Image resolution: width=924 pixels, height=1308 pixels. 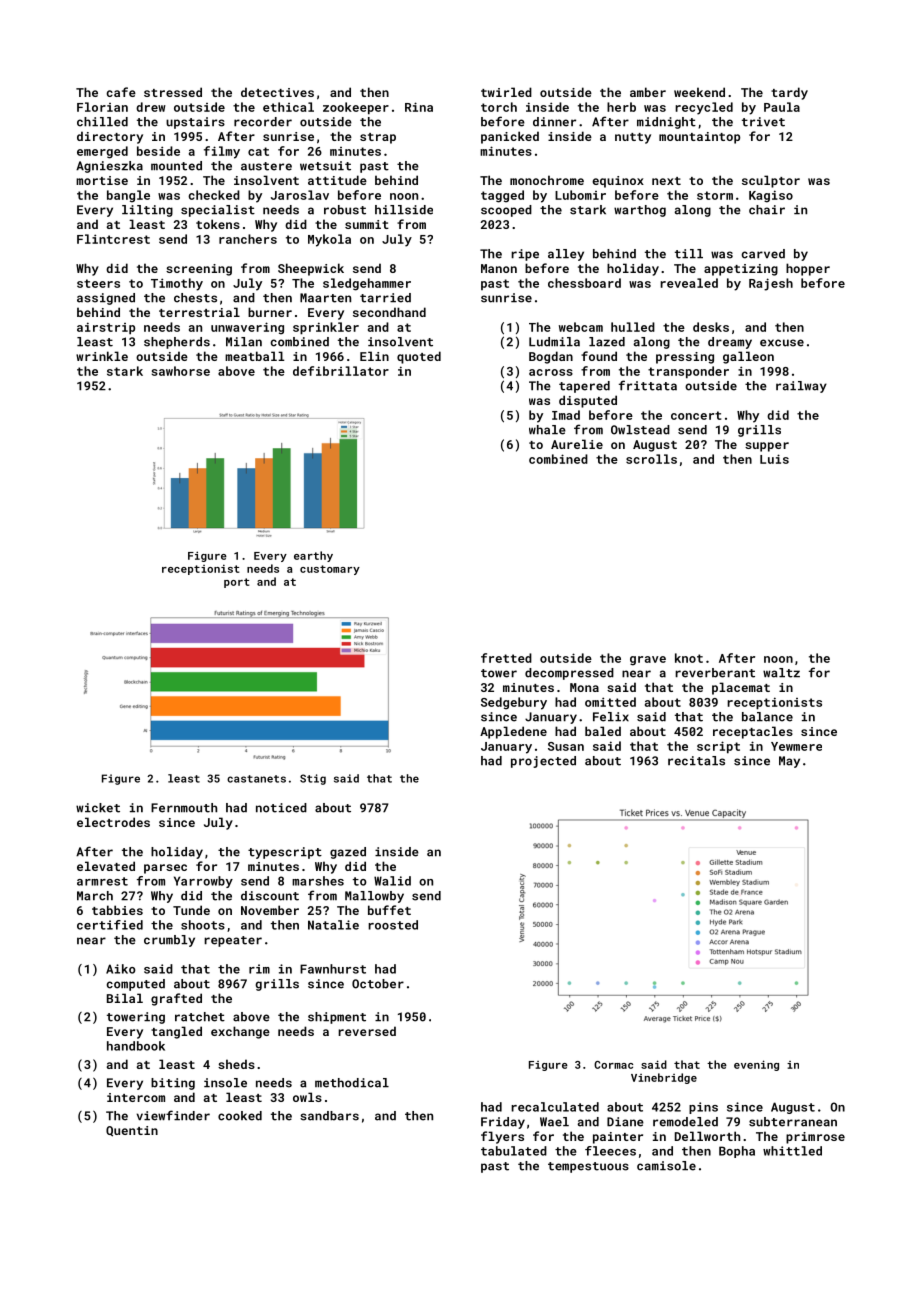 I want to click on tagged, so click(x=502, y=196).
